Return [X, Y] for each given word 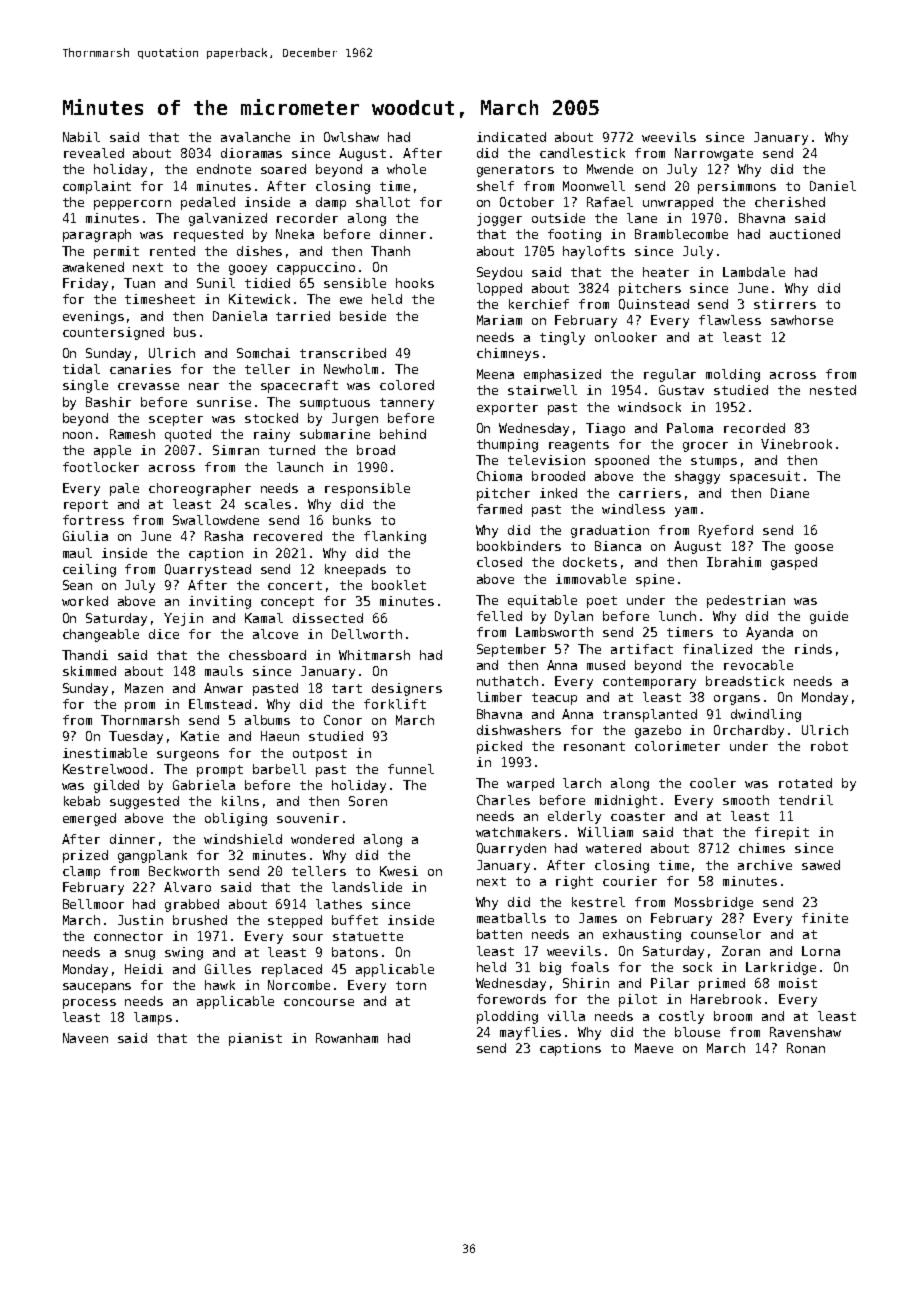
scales [268, 504]
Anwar [223, 688]
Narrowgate [714, 154]
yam [686, 512]
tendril [806, 800]
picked [499, 747]
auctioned [805, 234]
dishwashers [519, 730]
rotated [805, 783]
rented [172, 251]
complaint [97, 187]
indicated [511, 137]
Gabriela [204, 785]
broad [376, 450]
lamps [153, 1018]
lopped [499, 289]
